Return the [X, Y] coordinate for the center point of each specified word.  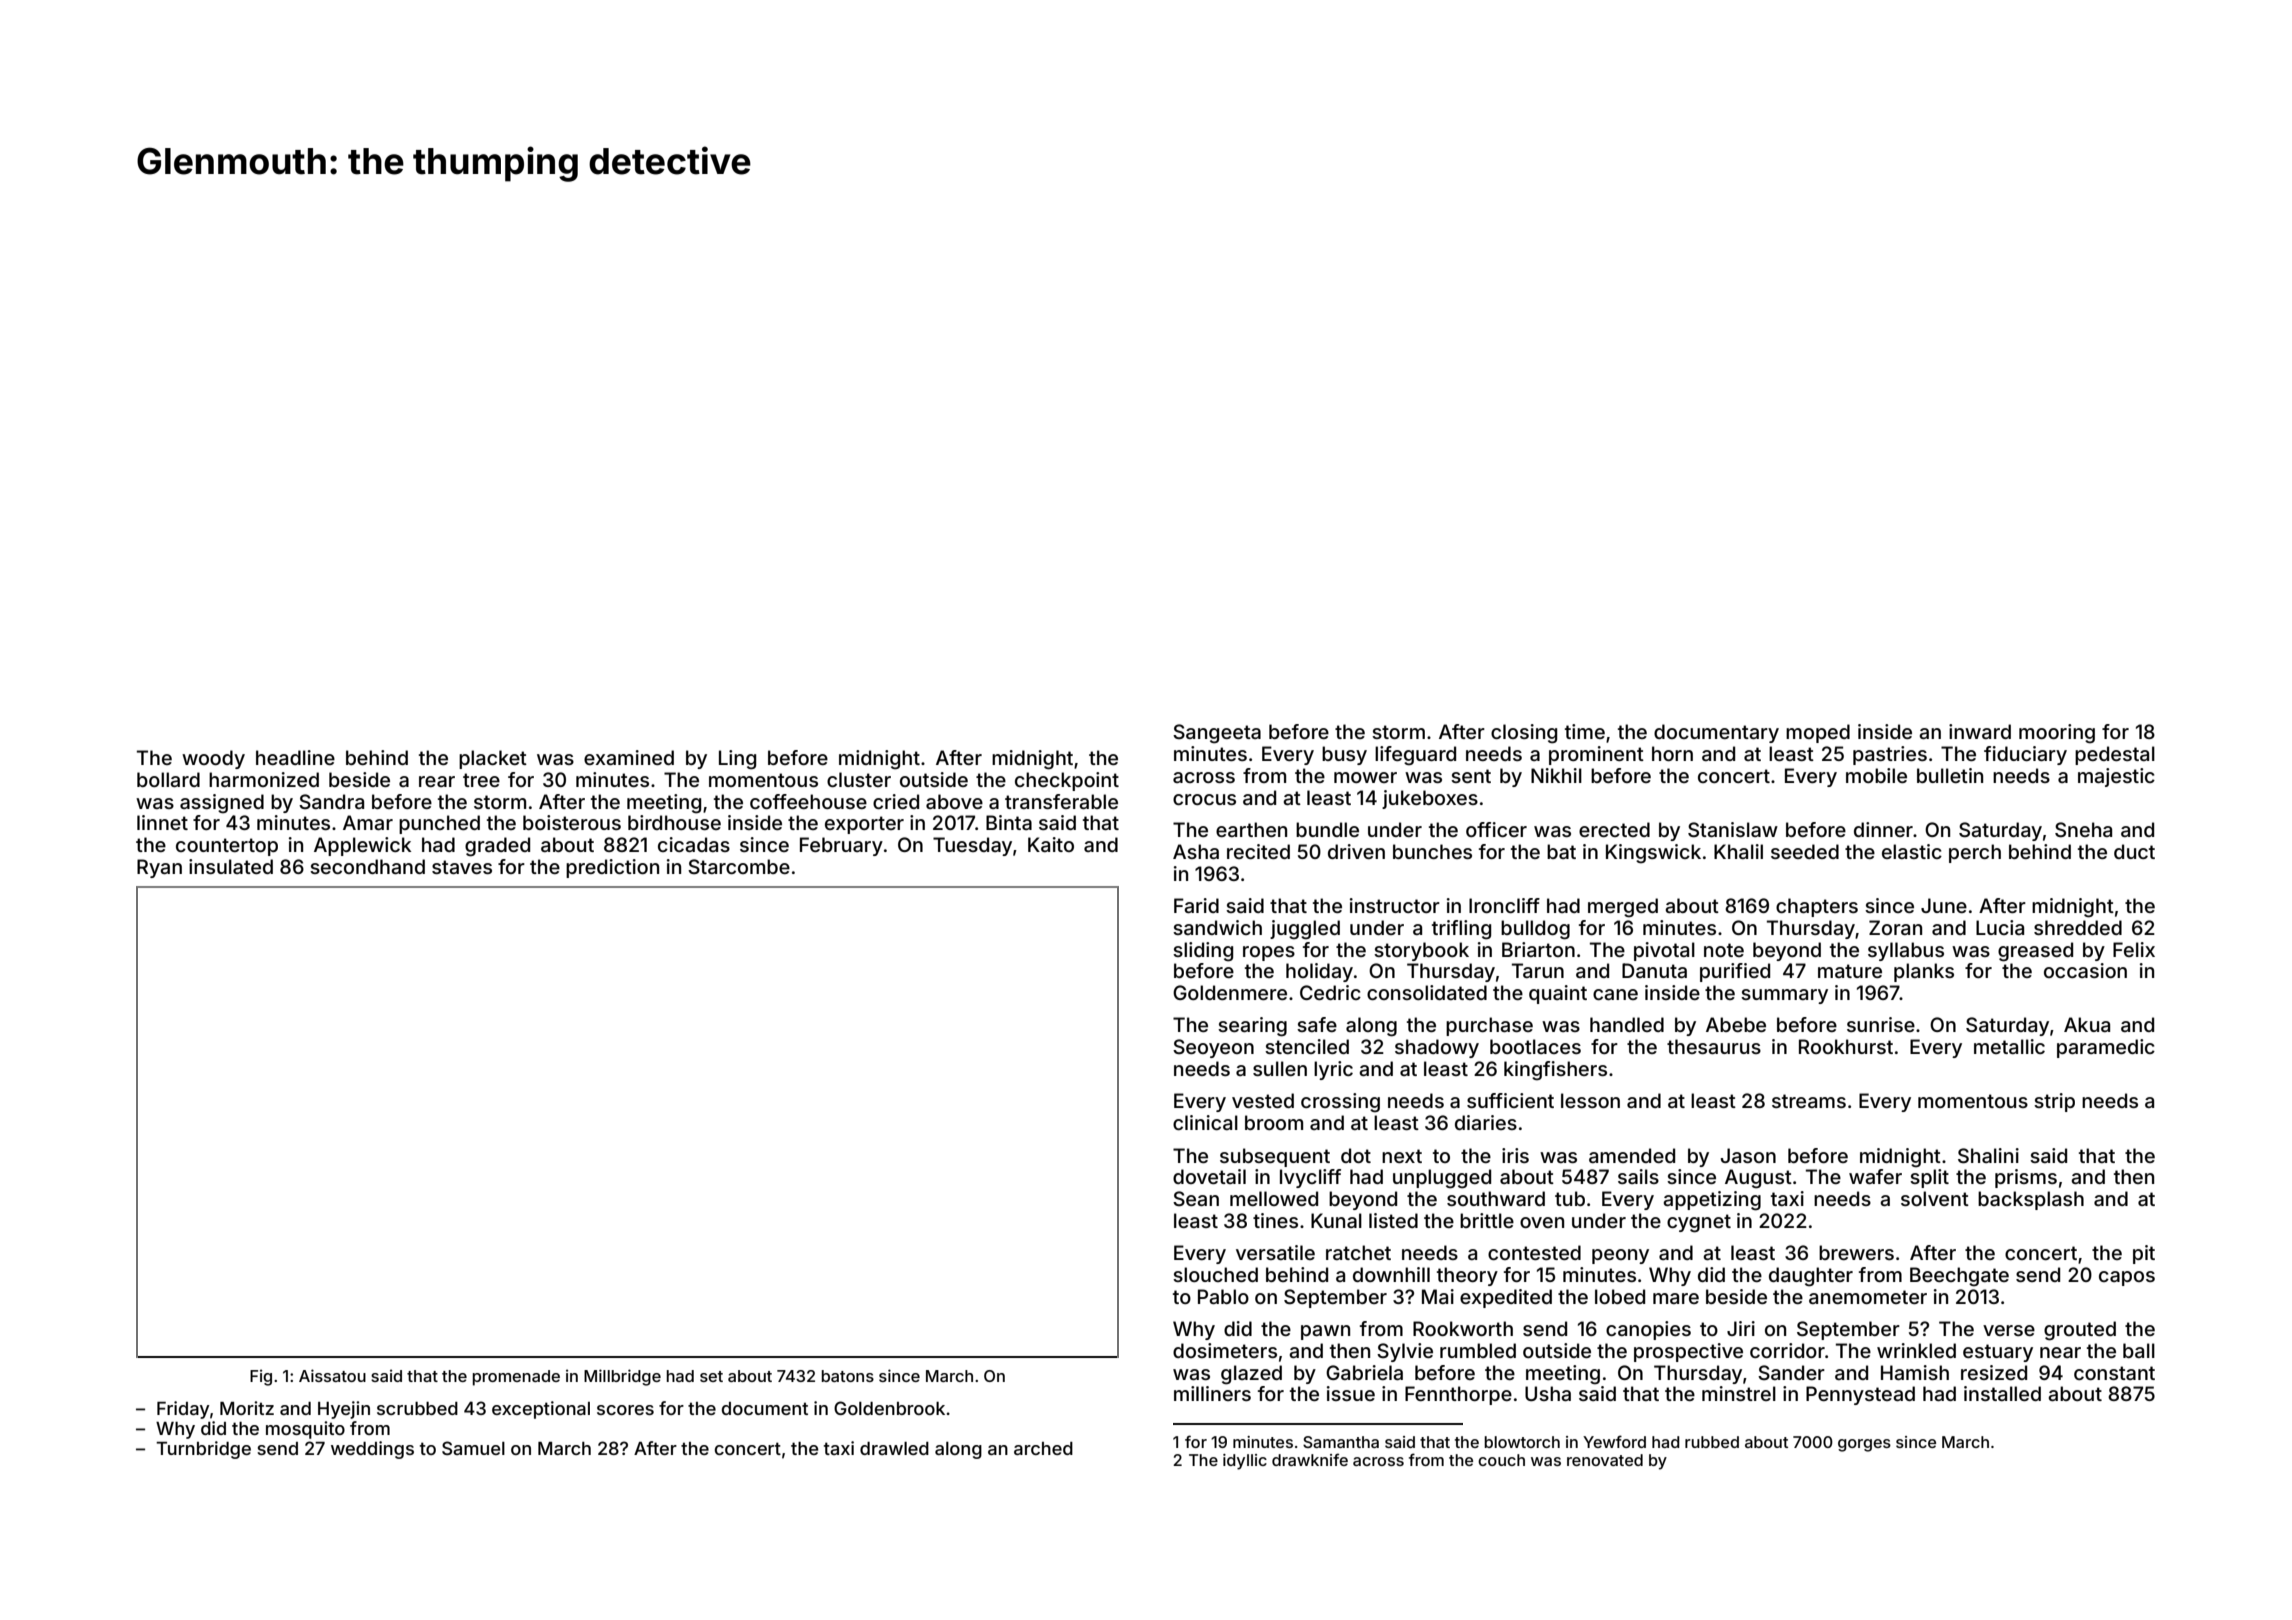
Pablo [1223, 1296]
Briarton [1538, 949]
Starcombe [739, 866]
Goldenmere [1230, 992]
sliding [1203, 952]
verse [2009, 1330]
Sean [1196, 1198]
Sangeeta [1217, 734]
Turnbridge [203, 1450]
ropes [1269, 953]
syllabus [1906, 951]
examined [629, 757]
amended [1632, 1155]
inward [1980, 731]
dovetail [1209, 1176]
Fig [261, 1377]
